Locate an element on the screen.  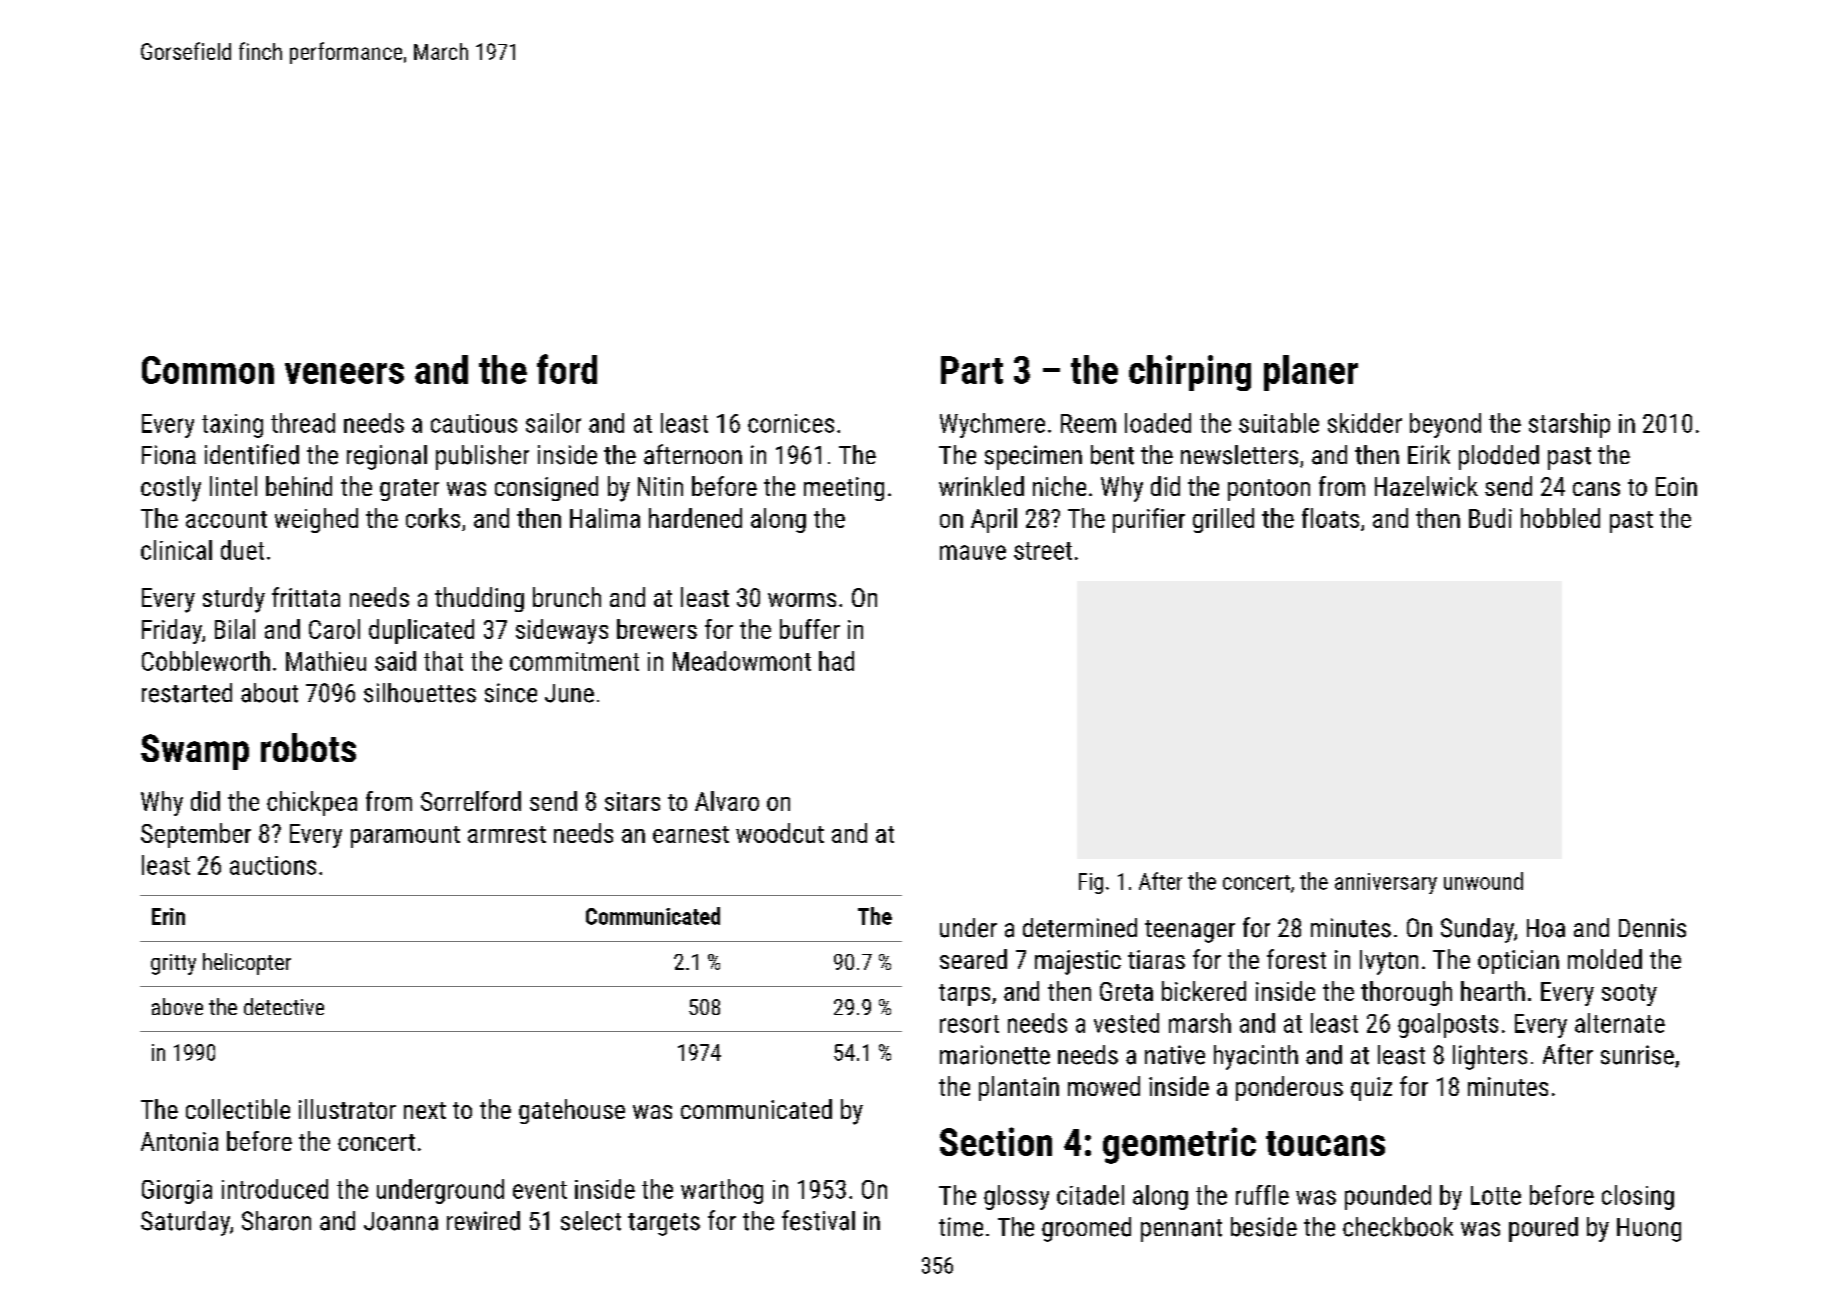
time is located at coordinates (961, 1227).
